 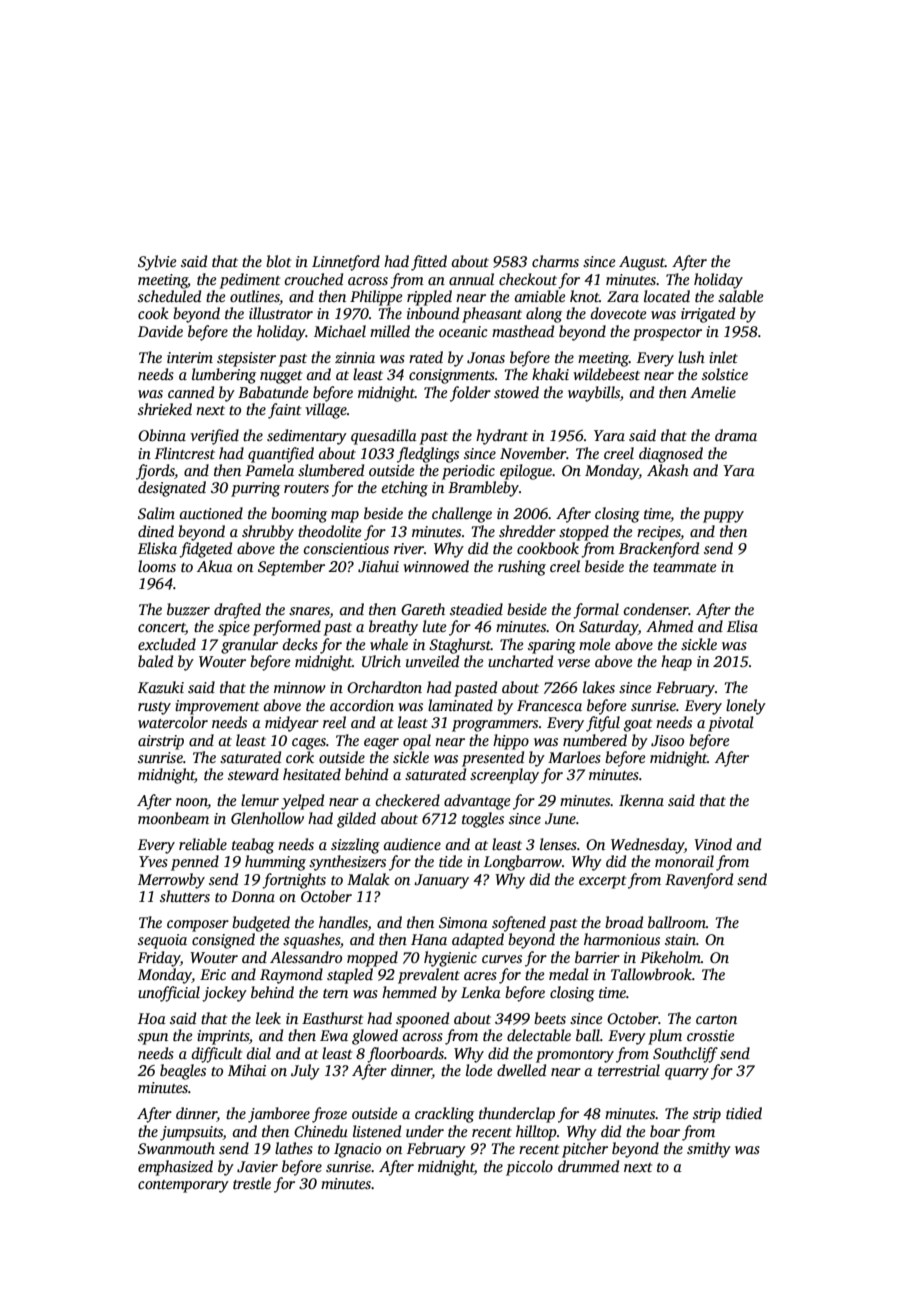 I want to click on pitcher, so click(x=585, y=1150).
